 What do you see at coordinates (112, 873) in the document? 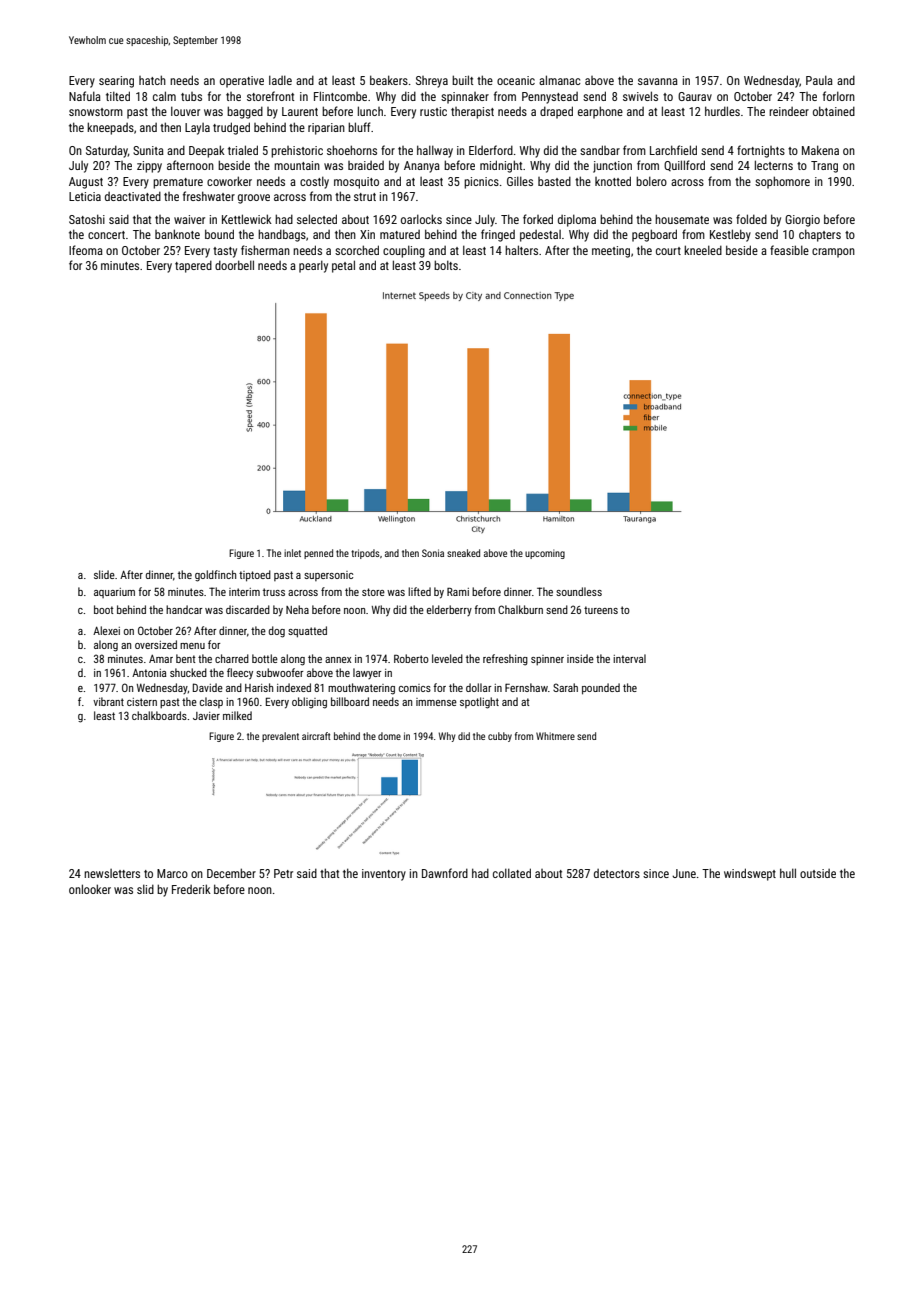
I see `newsletters` at bounding box center [112, 873].
